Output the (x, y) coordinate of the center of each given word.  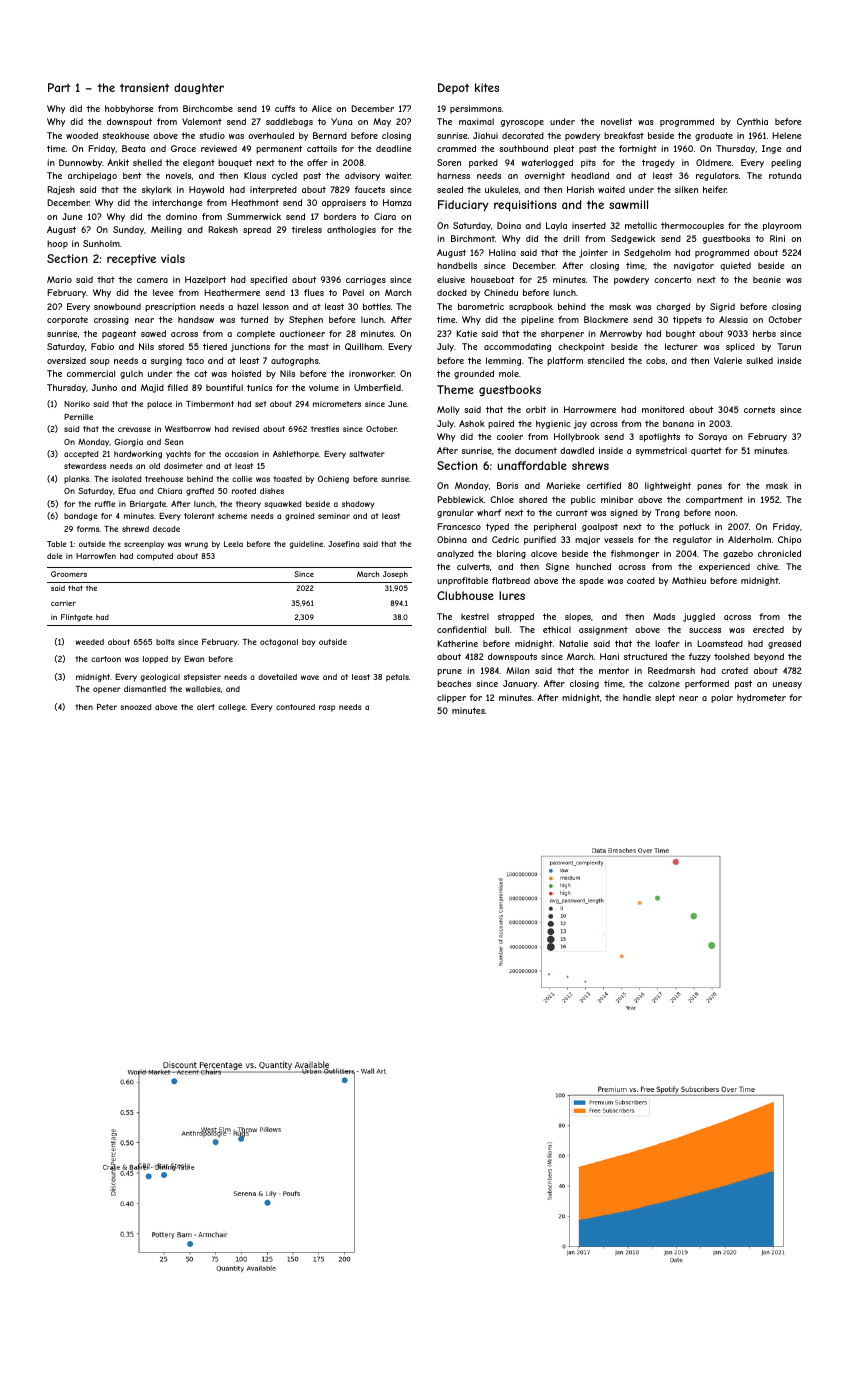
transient (144, 87)
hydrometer (761, 698)
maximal (476, 121)
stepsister (202, 678)
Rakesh (223, 229)
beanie (767, 279)
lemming (503, 361)
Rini (777, 238)
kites (487, 87)
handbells (457, 265)
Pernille (78, 417)
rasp (327, 708)
